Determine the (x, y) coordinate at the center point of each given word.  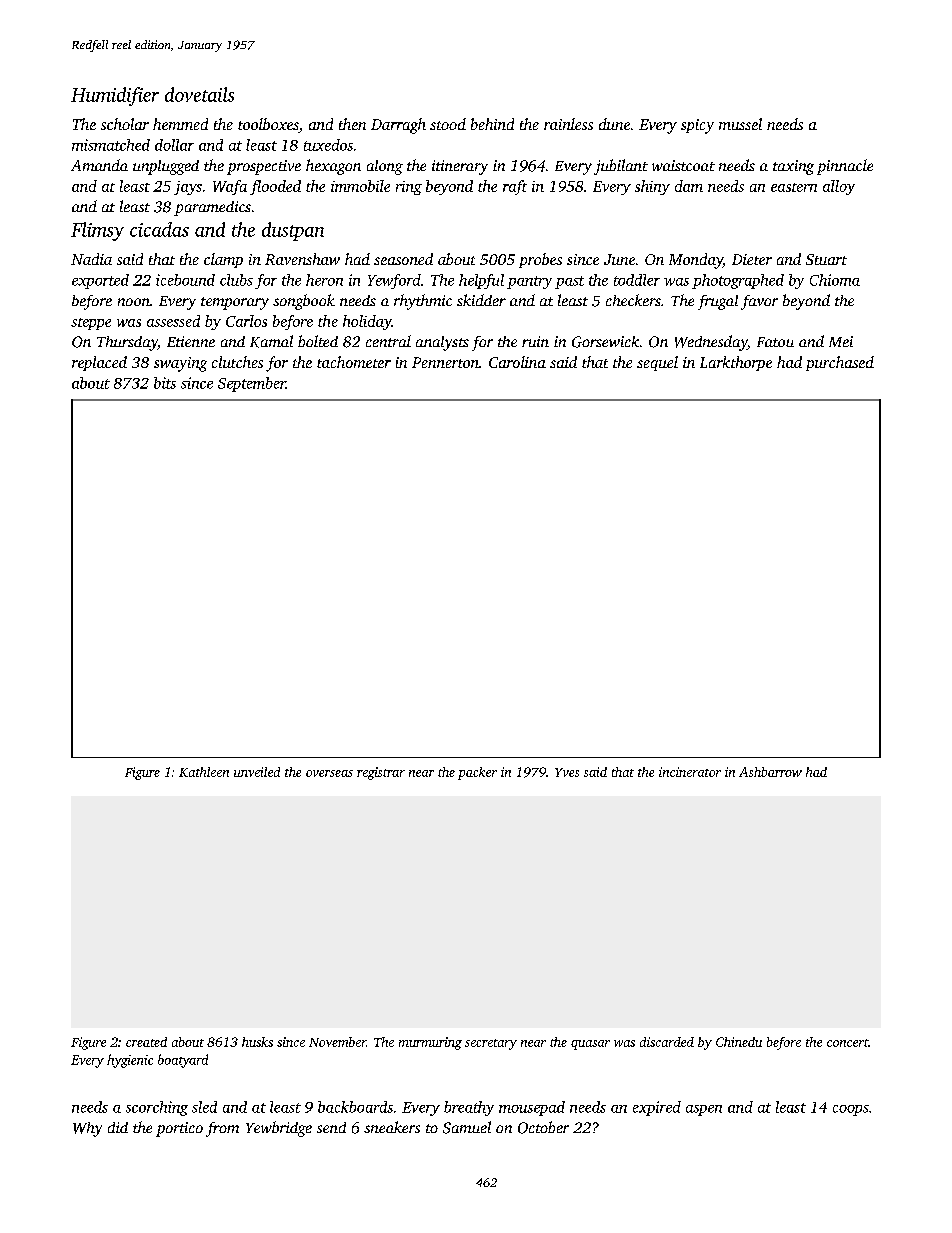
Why (87, 1129)
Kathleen (204, 772)
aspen (704, 1110)
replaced (99, 363)
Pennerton (445, 362)
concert (847, 1043)
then (352, 124)
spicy (697, 126)
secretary (491, 1044)
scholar (125, 124)
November (337, 1042)
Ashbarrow (770, 772)
